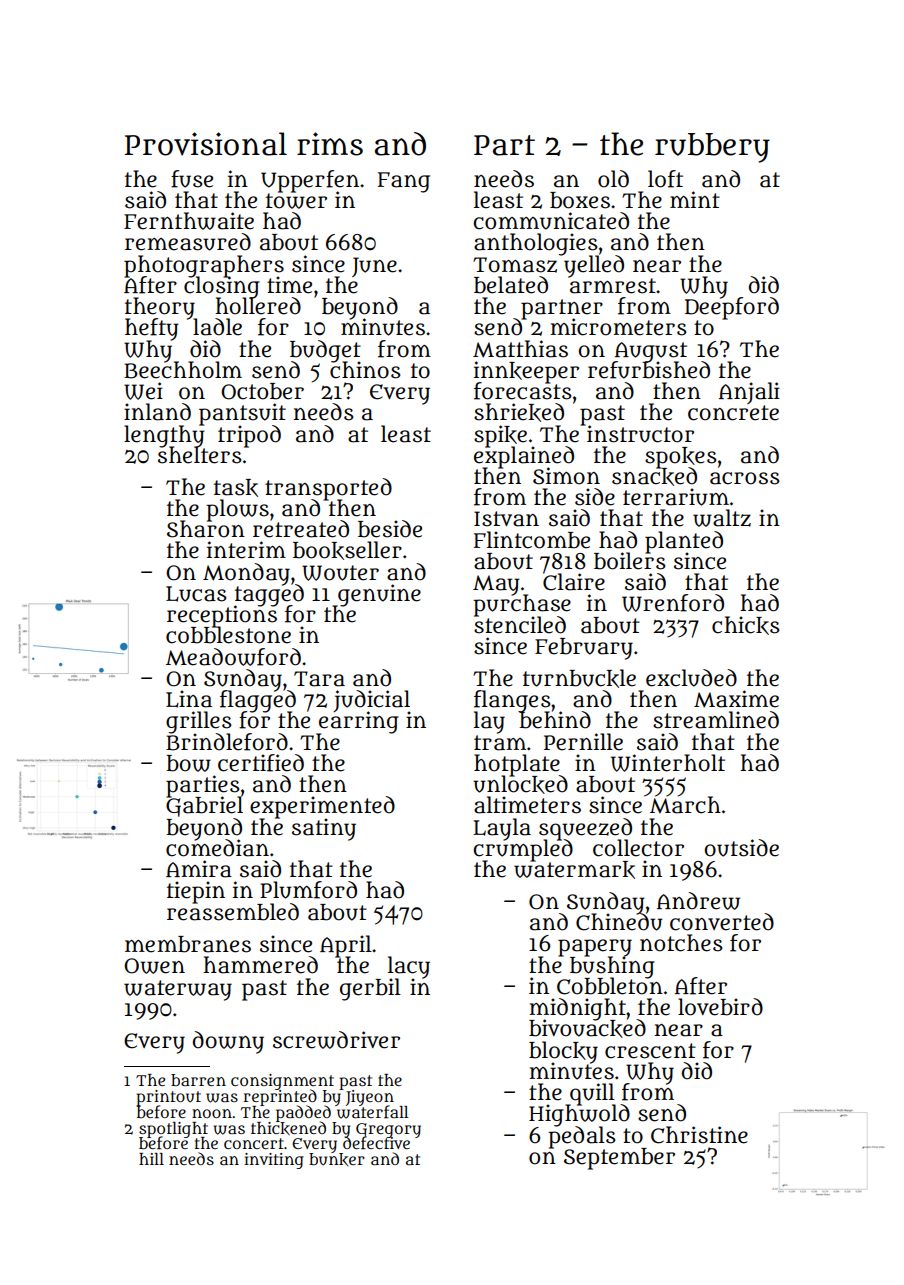 Image resolution: width=904 pixels, height=1285 pixels. What do you see at coordinates (310, 180) in the document?
I see `Upperfen` at bounding box center [310, 180].
